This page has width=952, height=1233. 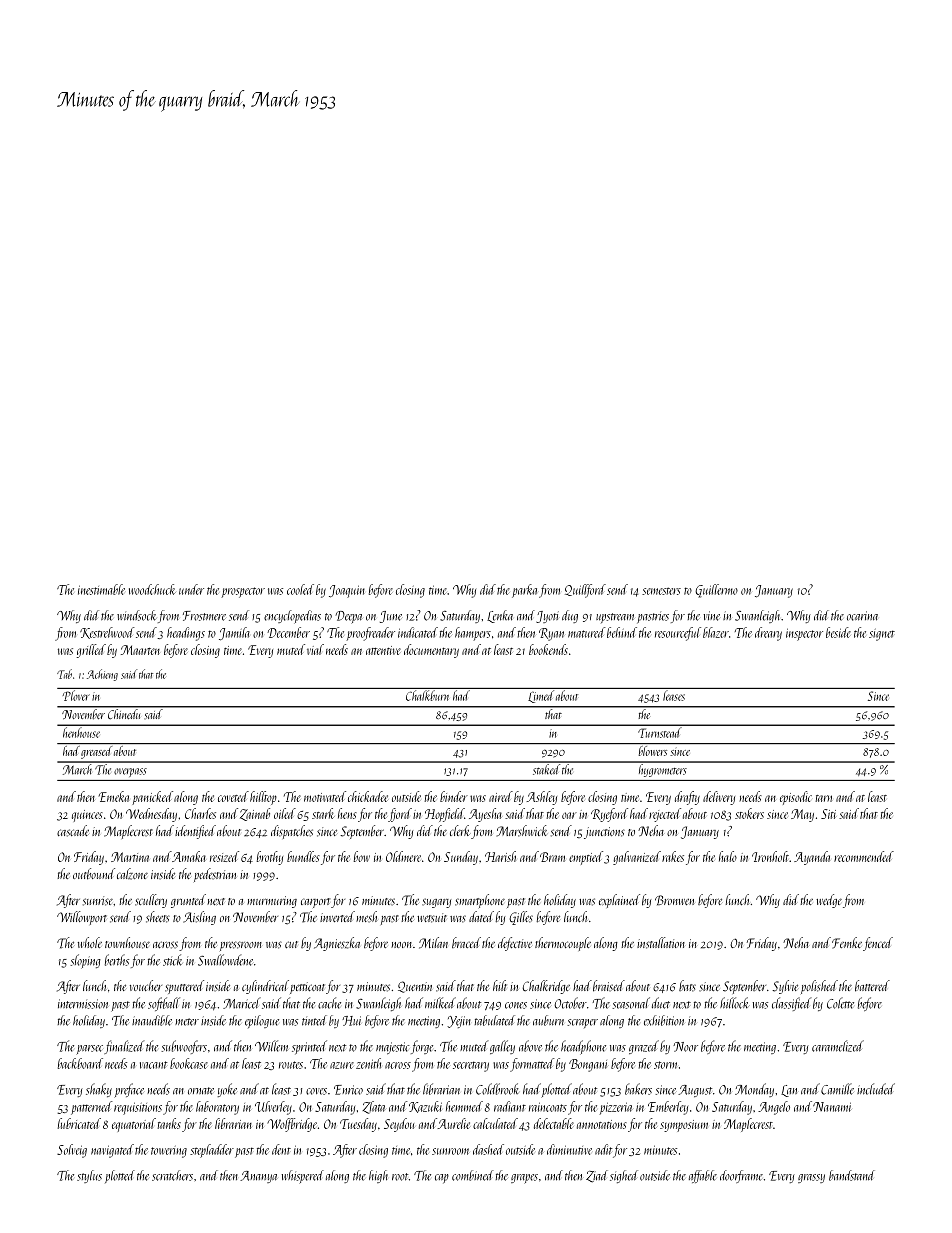 What do you see at coordinates (442, 1179) in the page?
I see `cap` at bounding box center [442, 1179].
